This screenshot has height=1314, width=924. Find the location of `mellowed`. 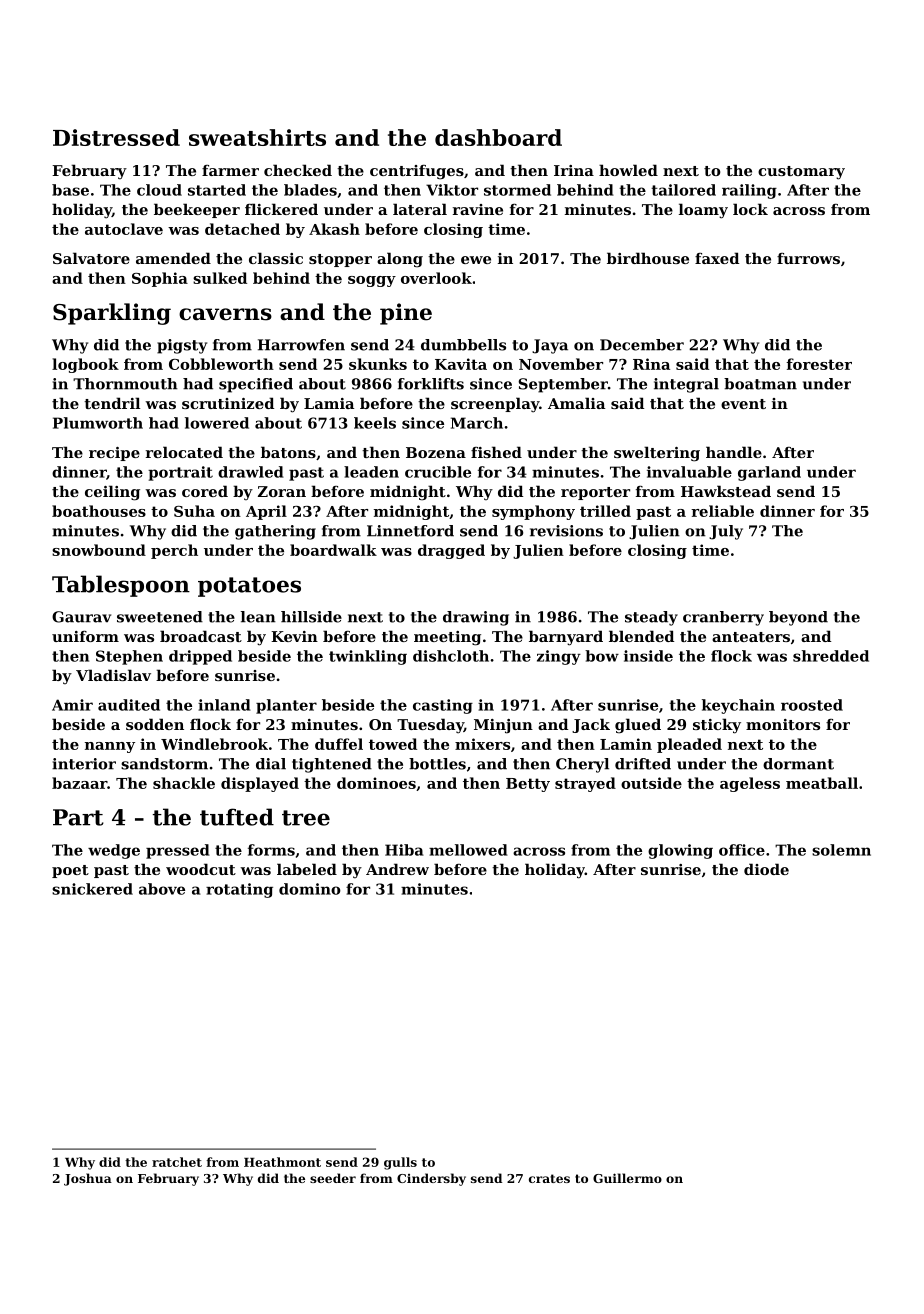

mellowed is located at coordinates (468, 850).
